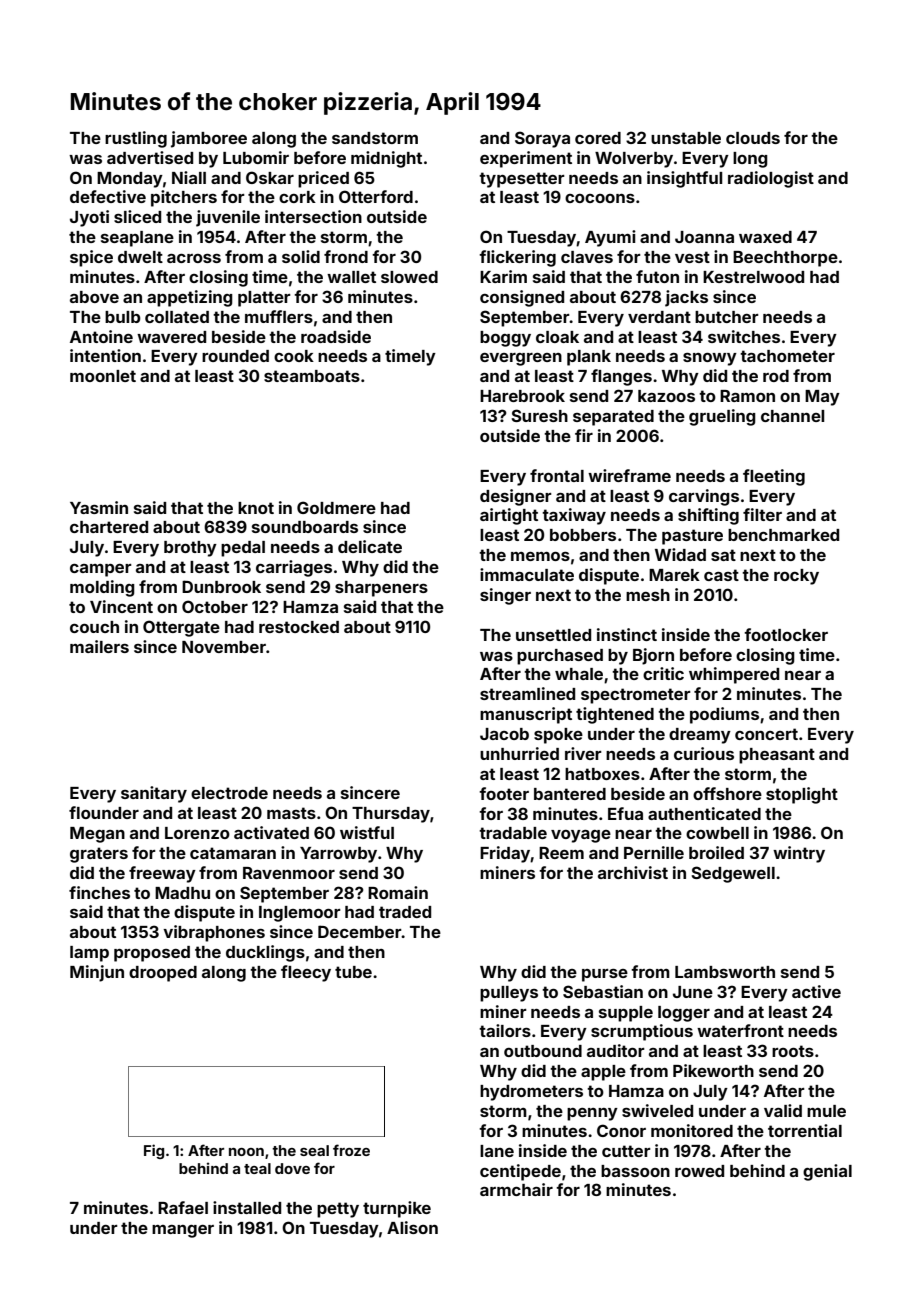 Image resolution: width=924 pixels, height=1308 pixels. I want to click on rocky, so click(796, 577).
